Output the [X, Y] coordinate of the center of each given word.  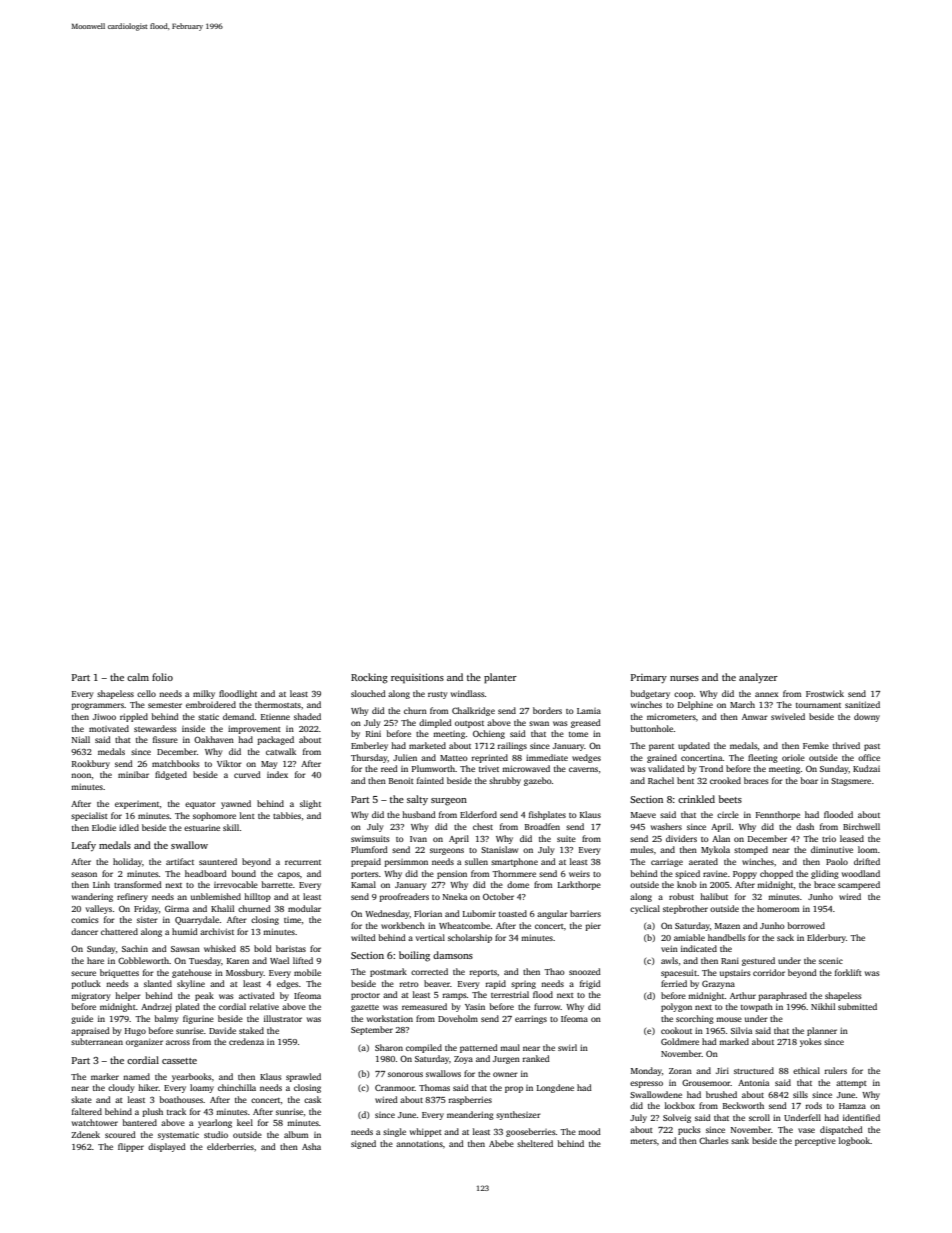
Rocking [369, 678]
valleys [99, 909]
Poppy [745, 875]
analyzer [758, 678]
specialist [89, 816]
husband [419, 814]
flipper [131, 1147]
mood [589, 1131]
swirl [567, 1047]
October [498, 896]
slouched [368, 693]
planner [822, 1031]
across [178, 1042]
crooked [725, 780]
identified [861, 1117]
